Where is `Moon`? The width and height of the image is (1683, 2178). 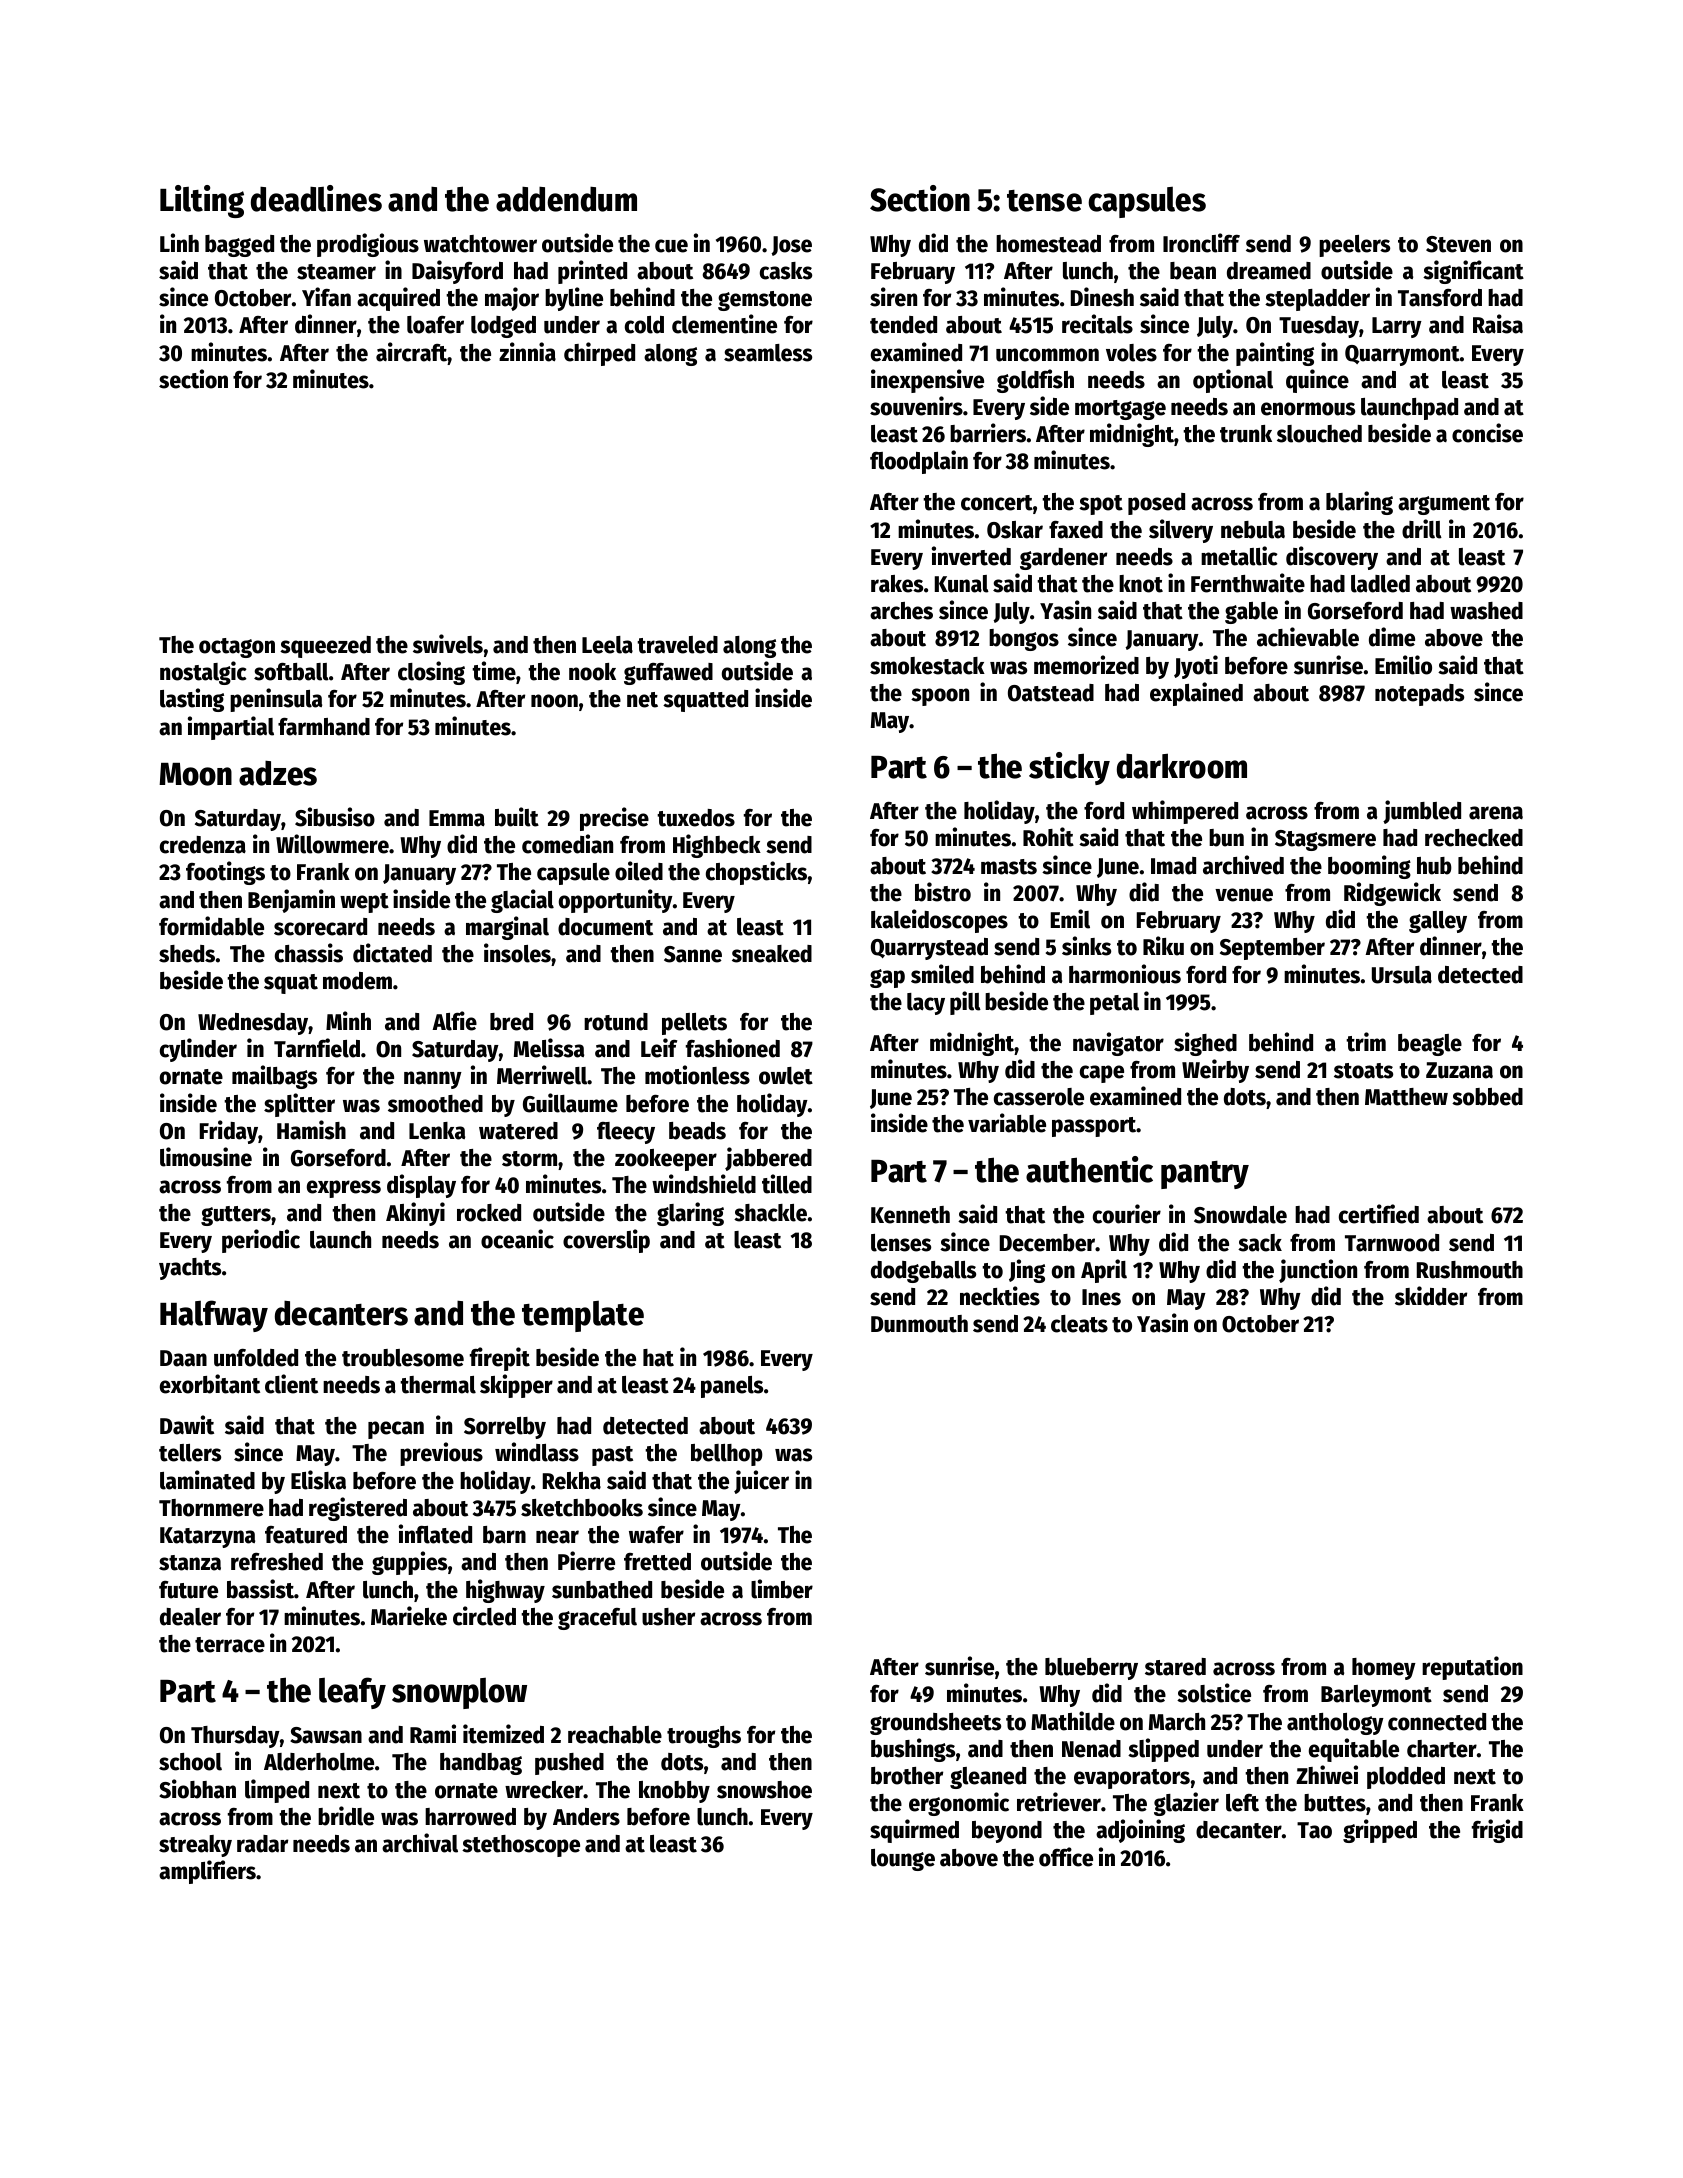
Moon is located at coordinates (195, 774).
